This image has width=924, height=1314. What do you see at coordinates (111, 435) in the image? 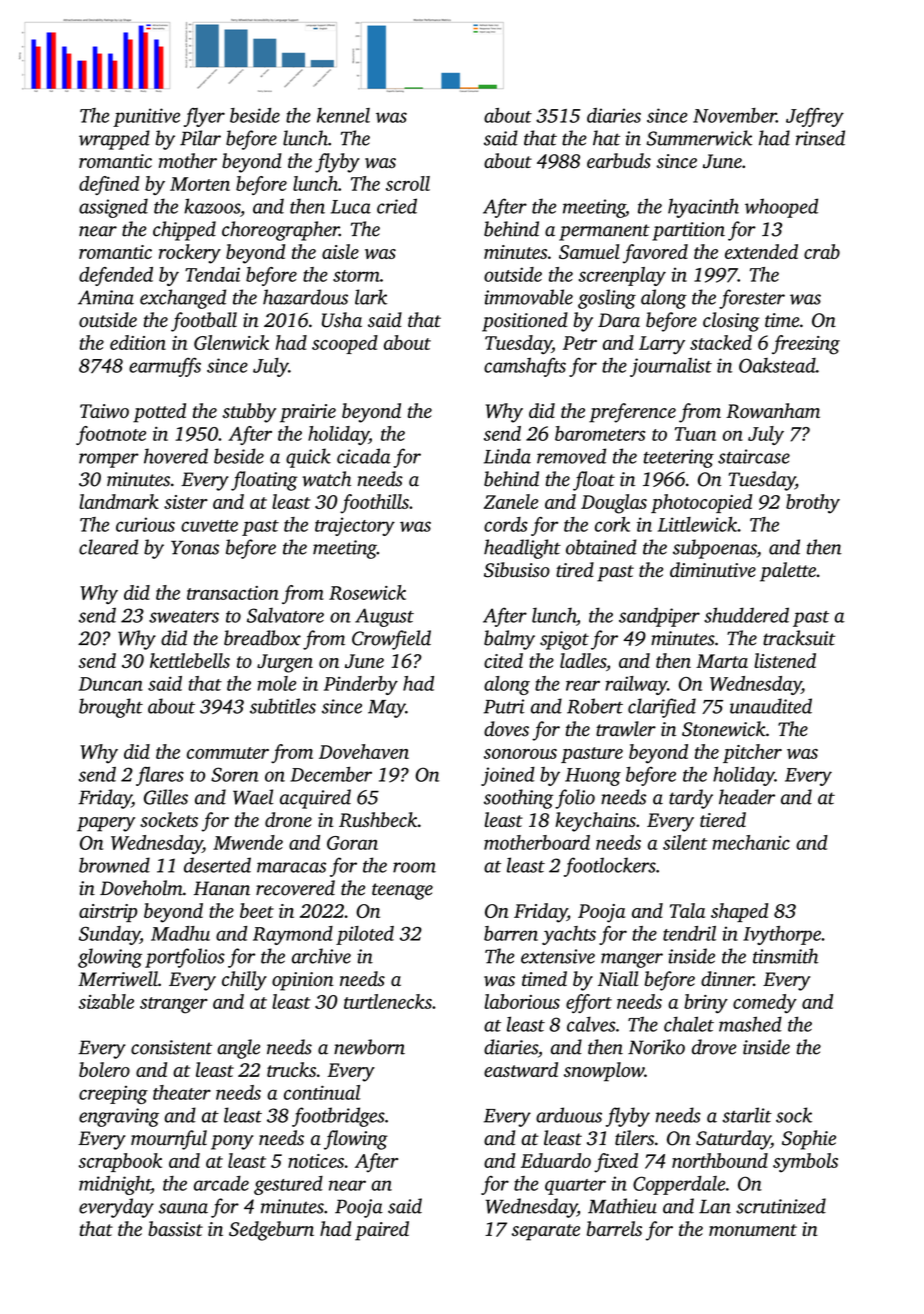
I see `footnote` at bounding box center [111, 435].
